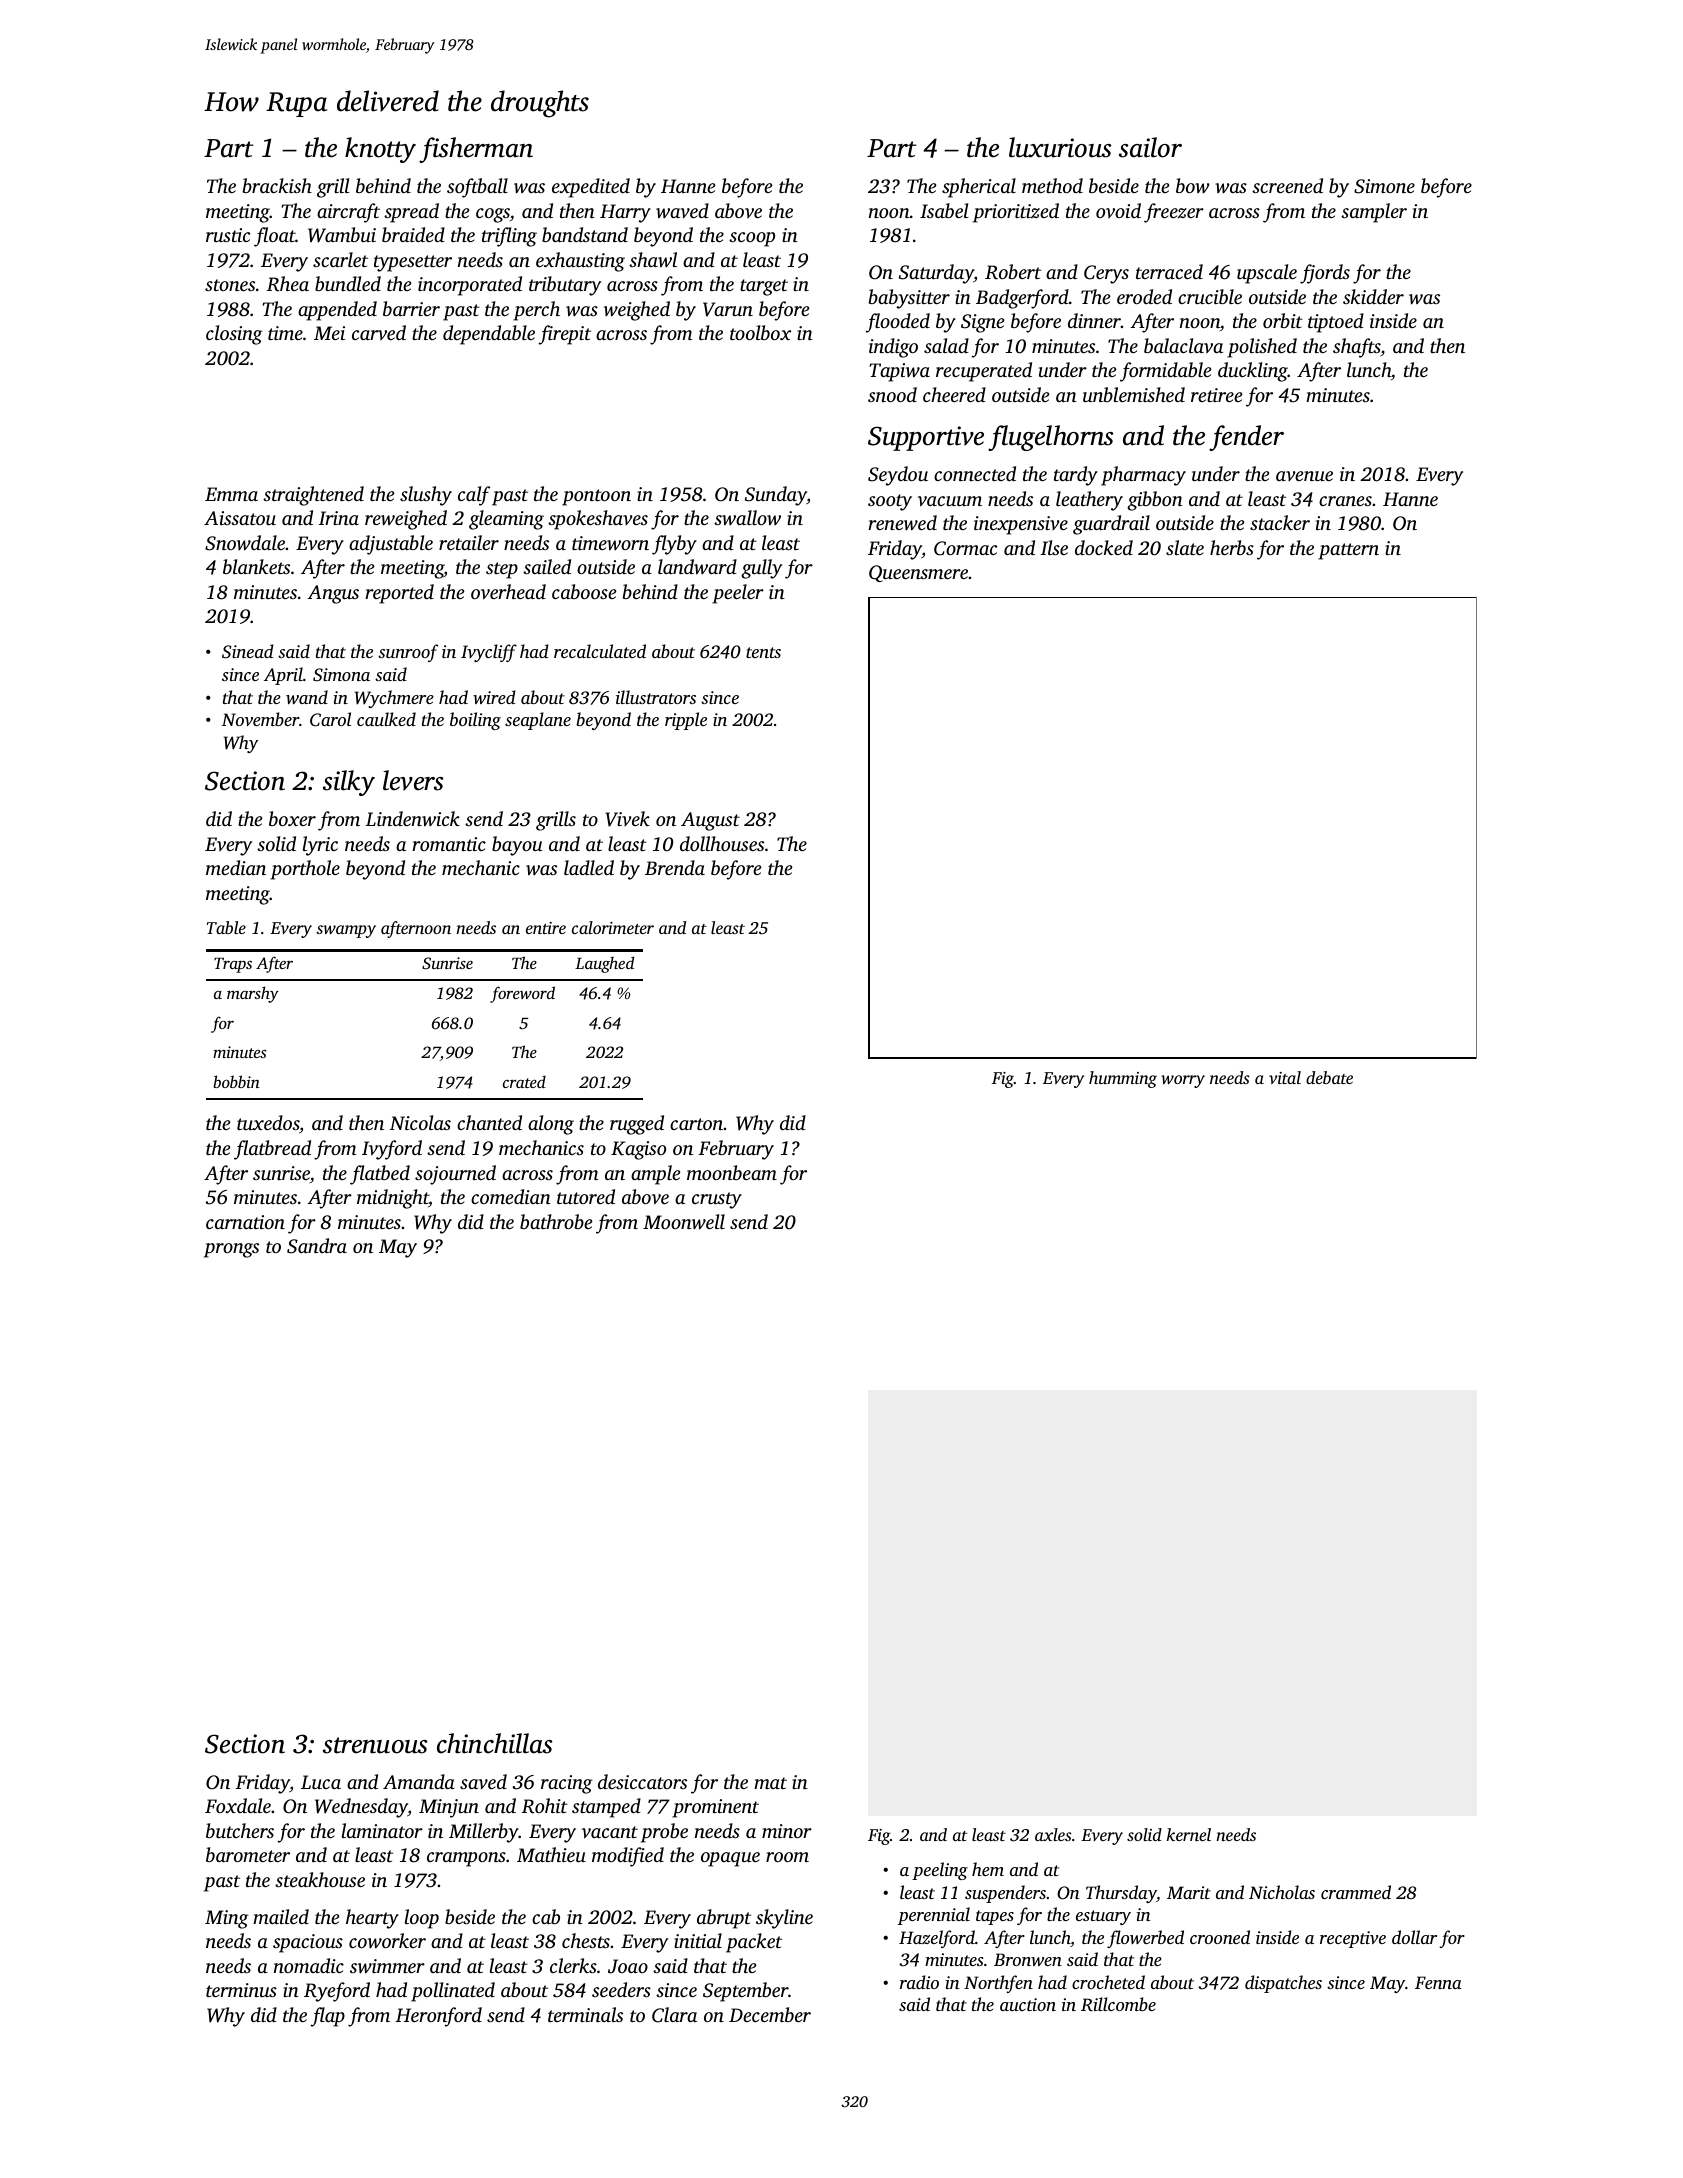 This screenshot has height=2178, width=1683. Describe the element at coordinates (710, 821) in the screenshot. I see `August` at that location.
